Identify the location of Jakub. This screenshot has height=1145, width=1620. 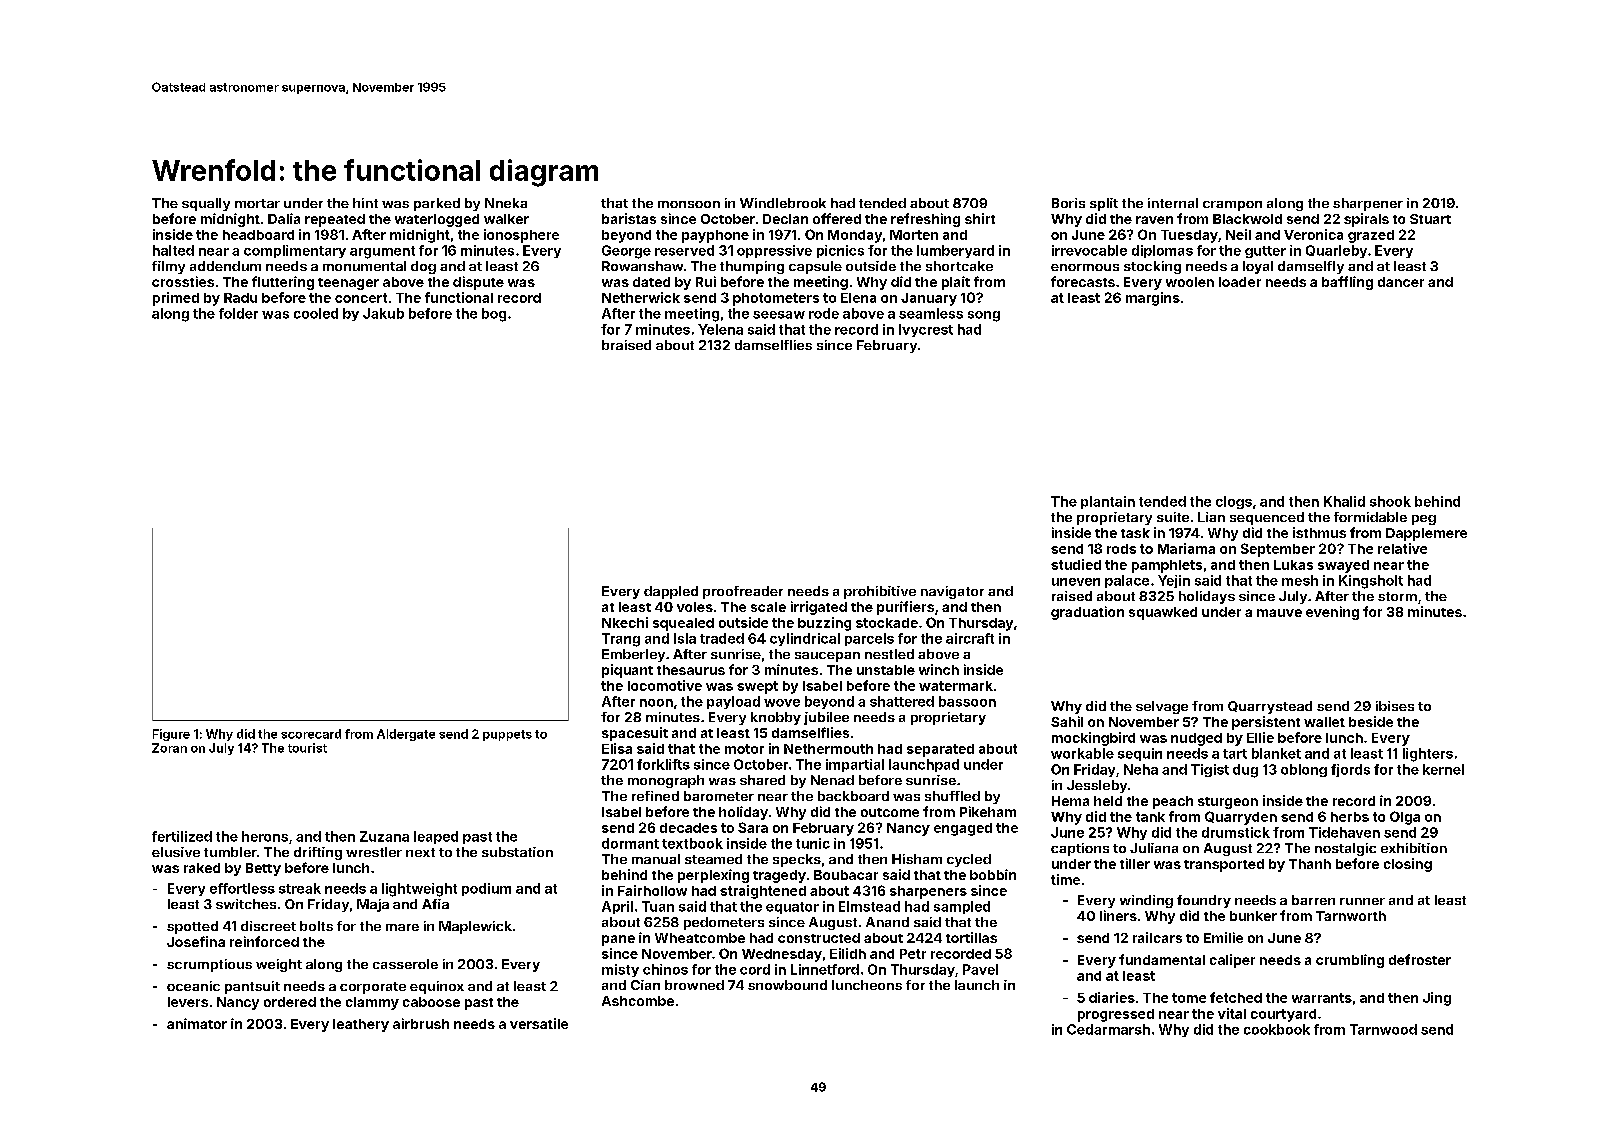
(383, 313).
